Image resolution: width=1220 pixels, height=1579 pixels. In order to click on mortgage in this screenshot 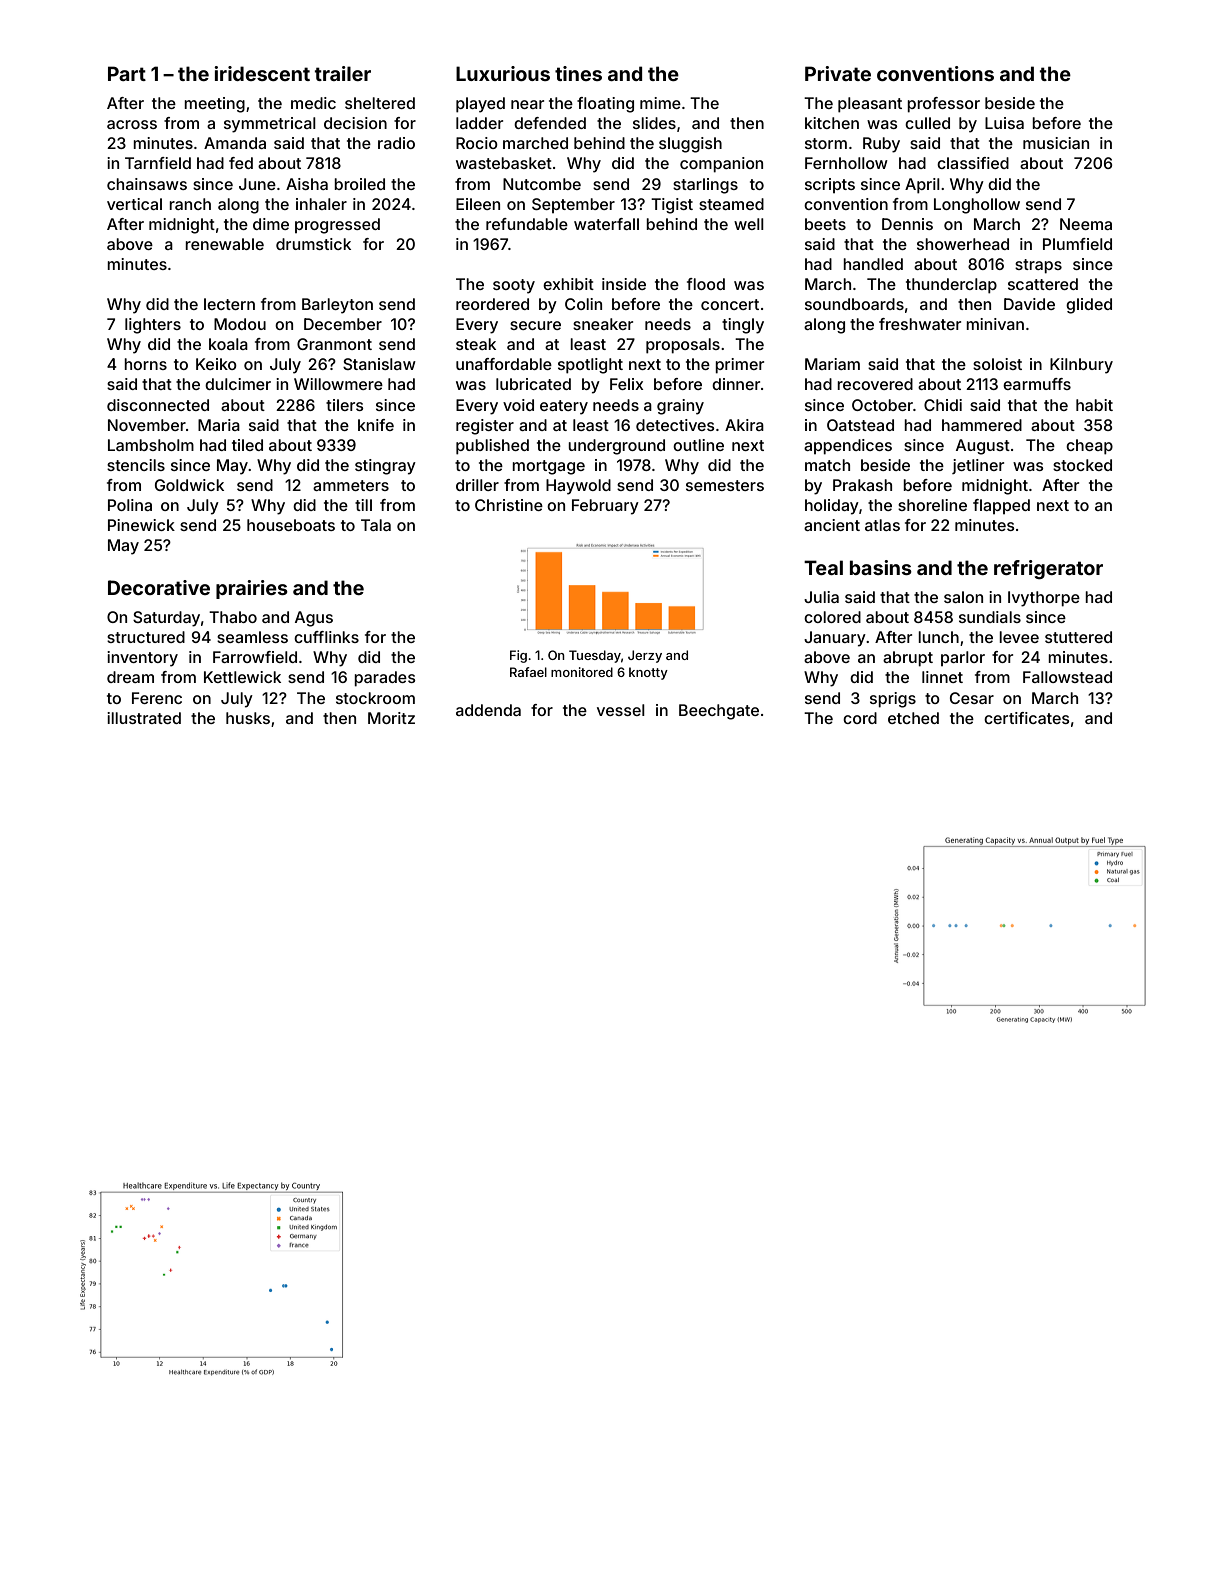, I will do `click(548, 467)`.
